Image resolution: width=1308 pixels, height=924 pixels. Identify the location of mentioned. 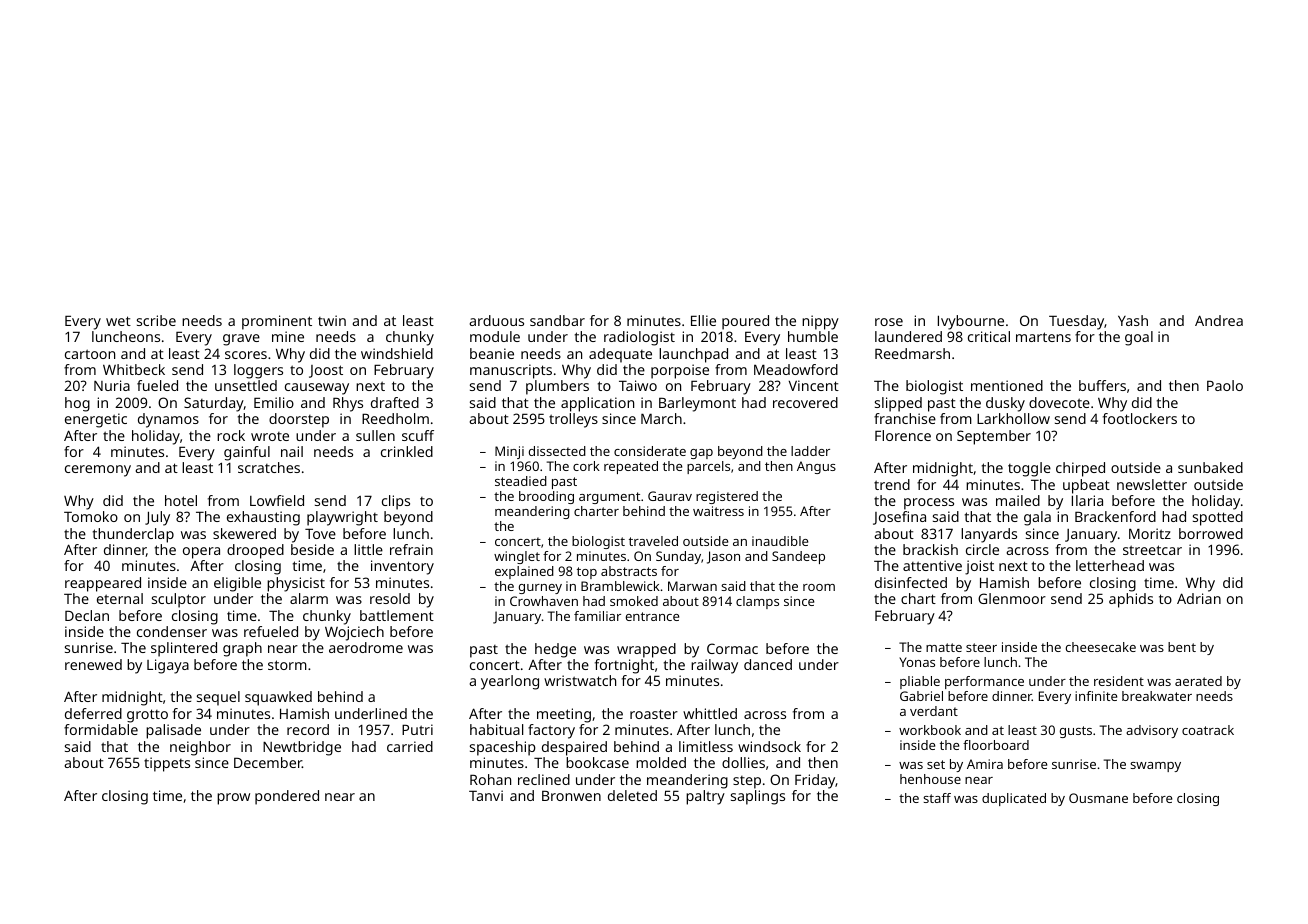
(1007, 385).
